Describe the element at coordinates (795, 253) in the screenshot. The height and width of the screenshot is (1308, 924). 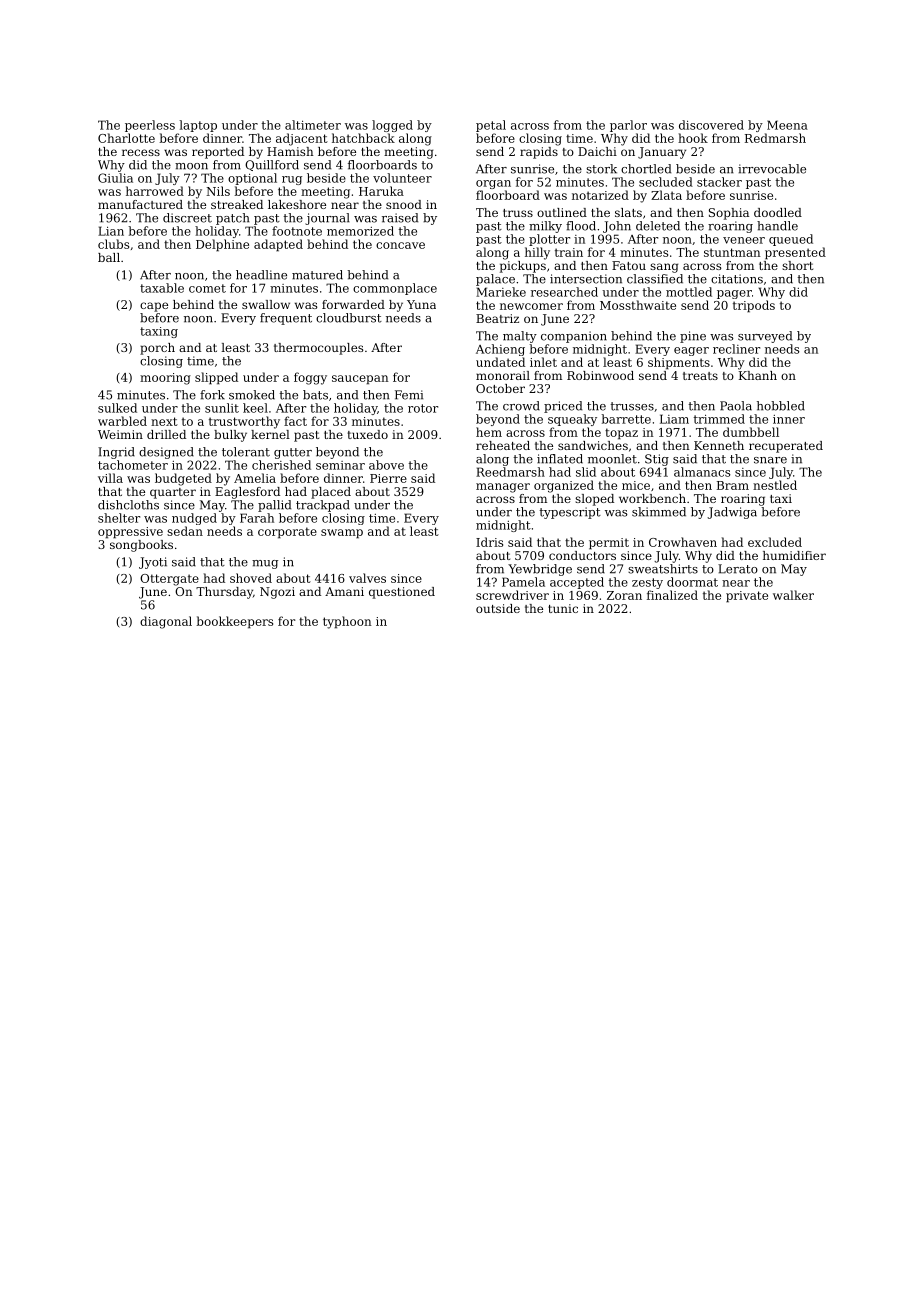
I see `presented` at that location.
